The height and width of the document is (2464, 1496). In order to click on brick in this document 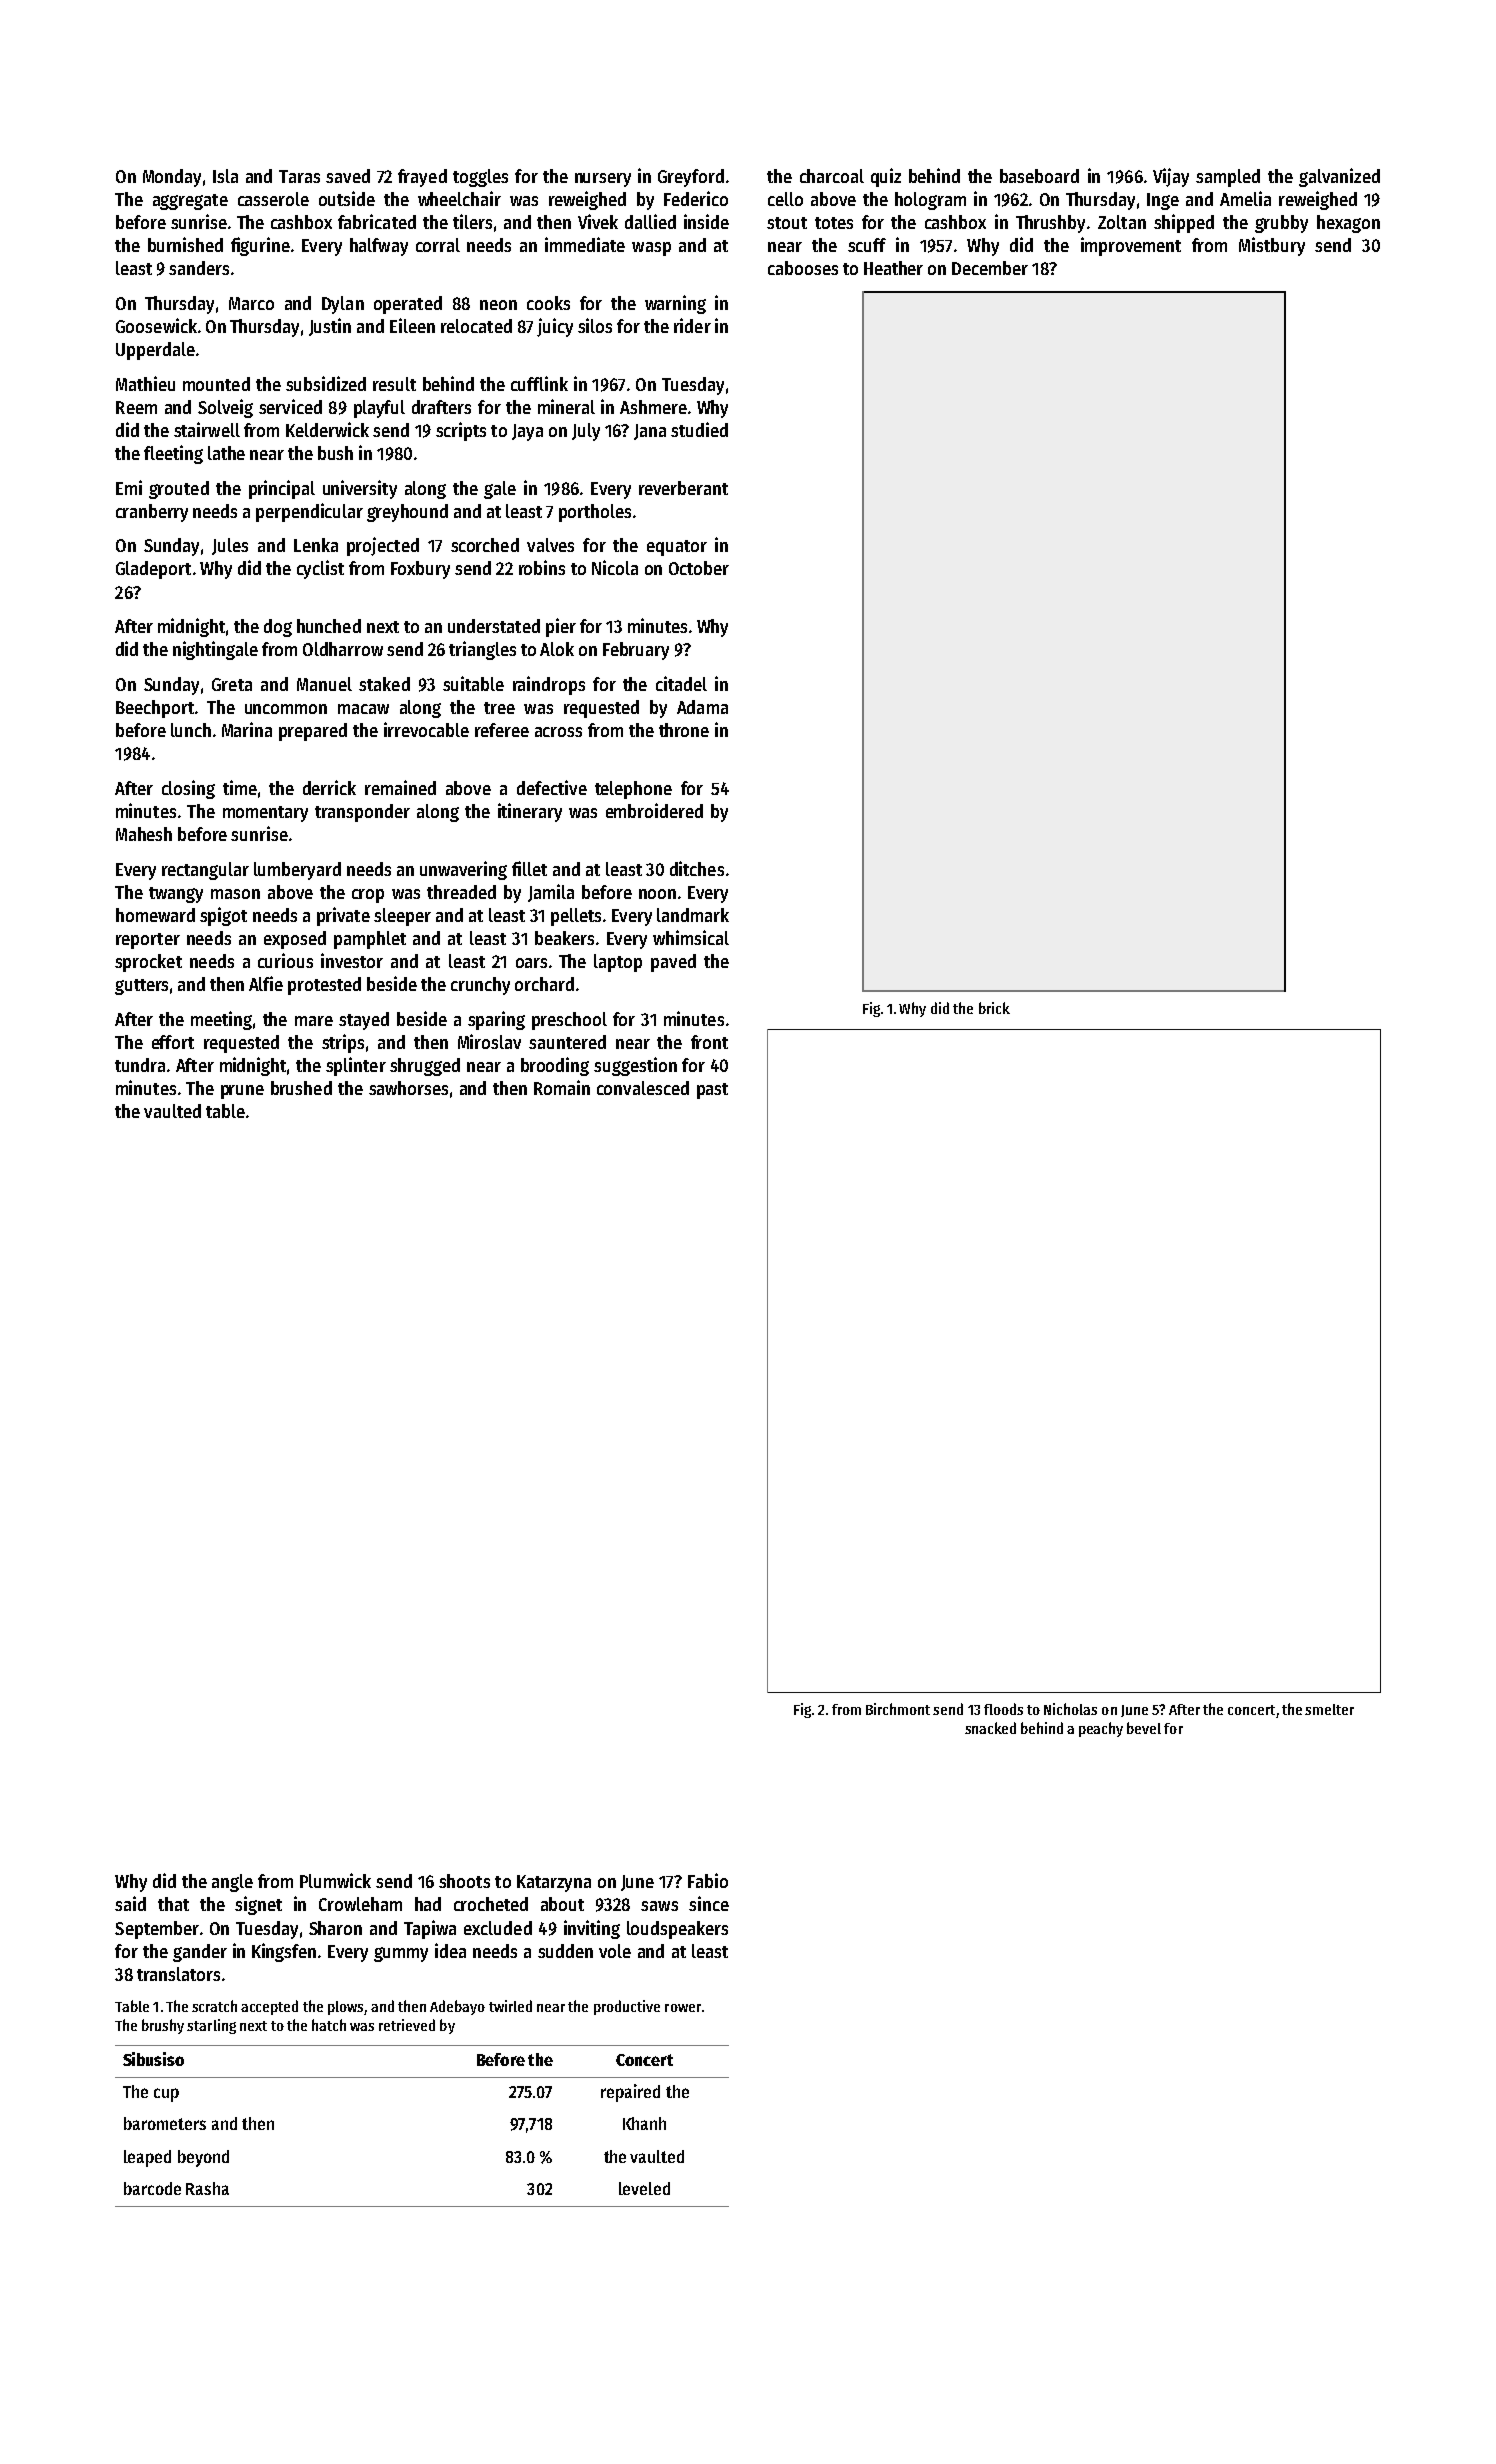, I will do `click(994, 1008)`.
